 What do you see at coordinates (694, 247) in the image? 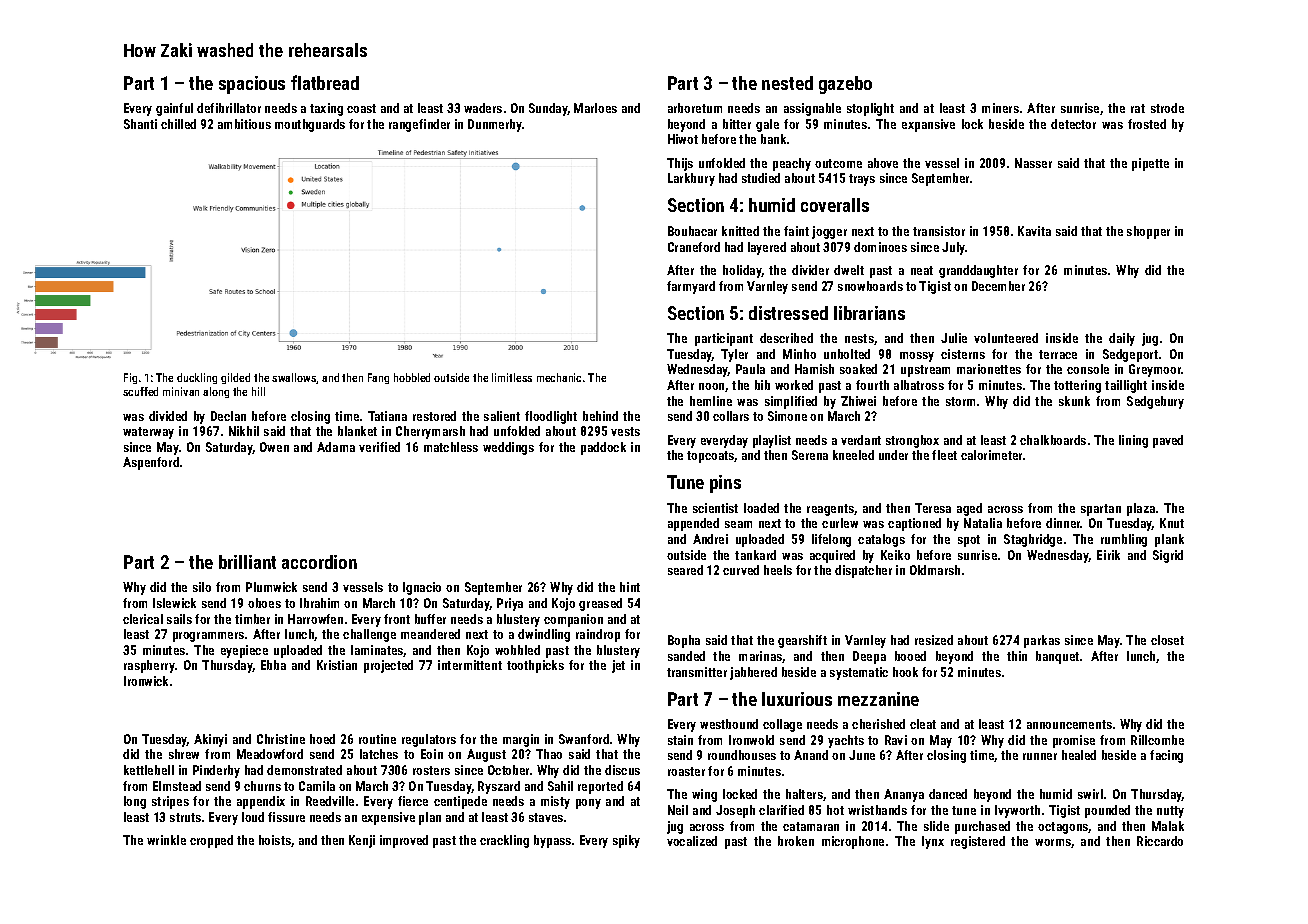
I see `Craneford` at bounding box center [694, 247].
